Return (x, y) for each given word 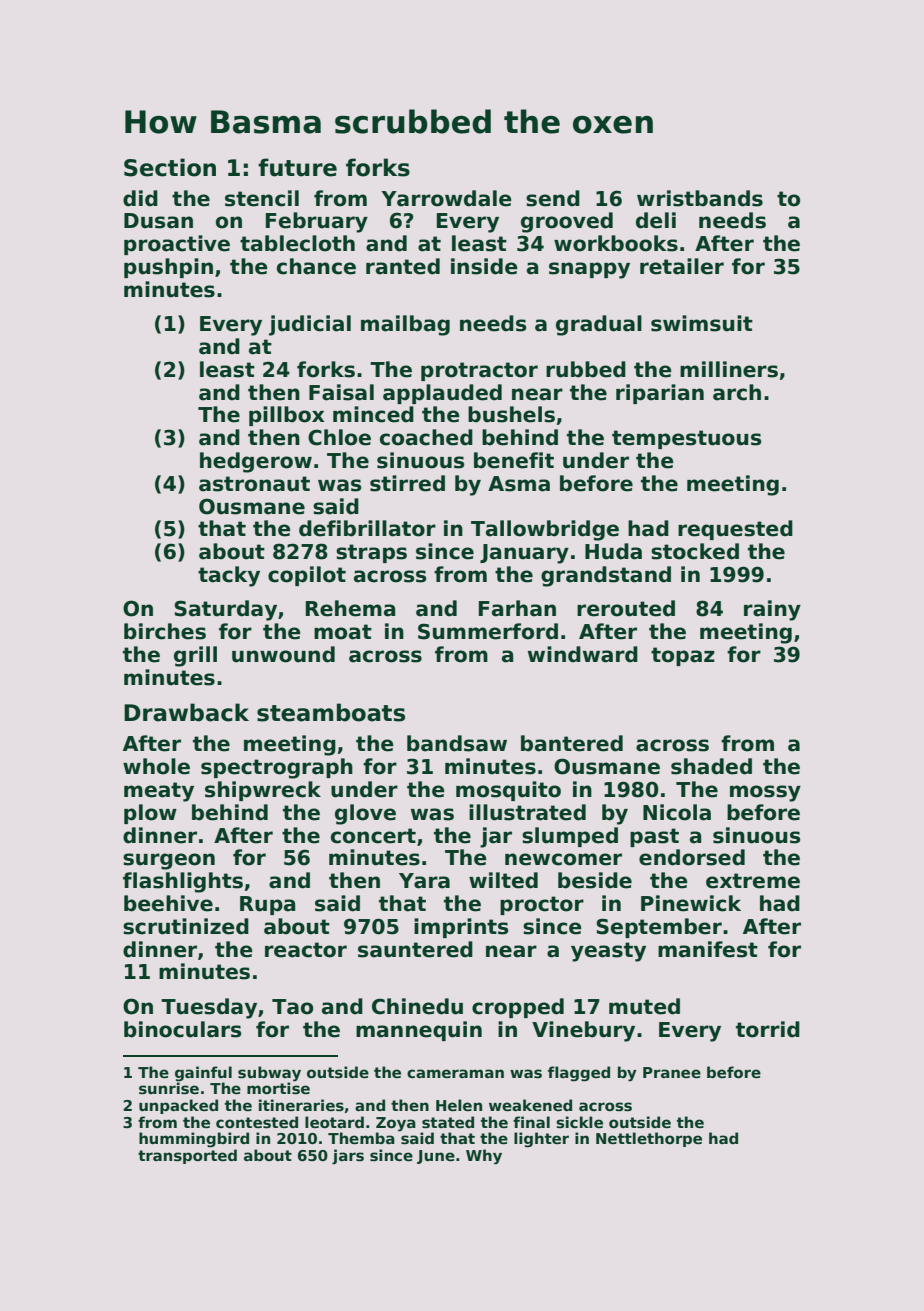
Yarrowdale (446, 198)
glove (365, 814)
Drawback (186, 712)
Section (170, 167)
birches (165, 631)
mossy (765, 793)
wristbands (700, 198)
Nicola (677, 812)
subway (269, 1074)
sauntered (415, 949)
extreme (753, 881)
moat (343, 632)
